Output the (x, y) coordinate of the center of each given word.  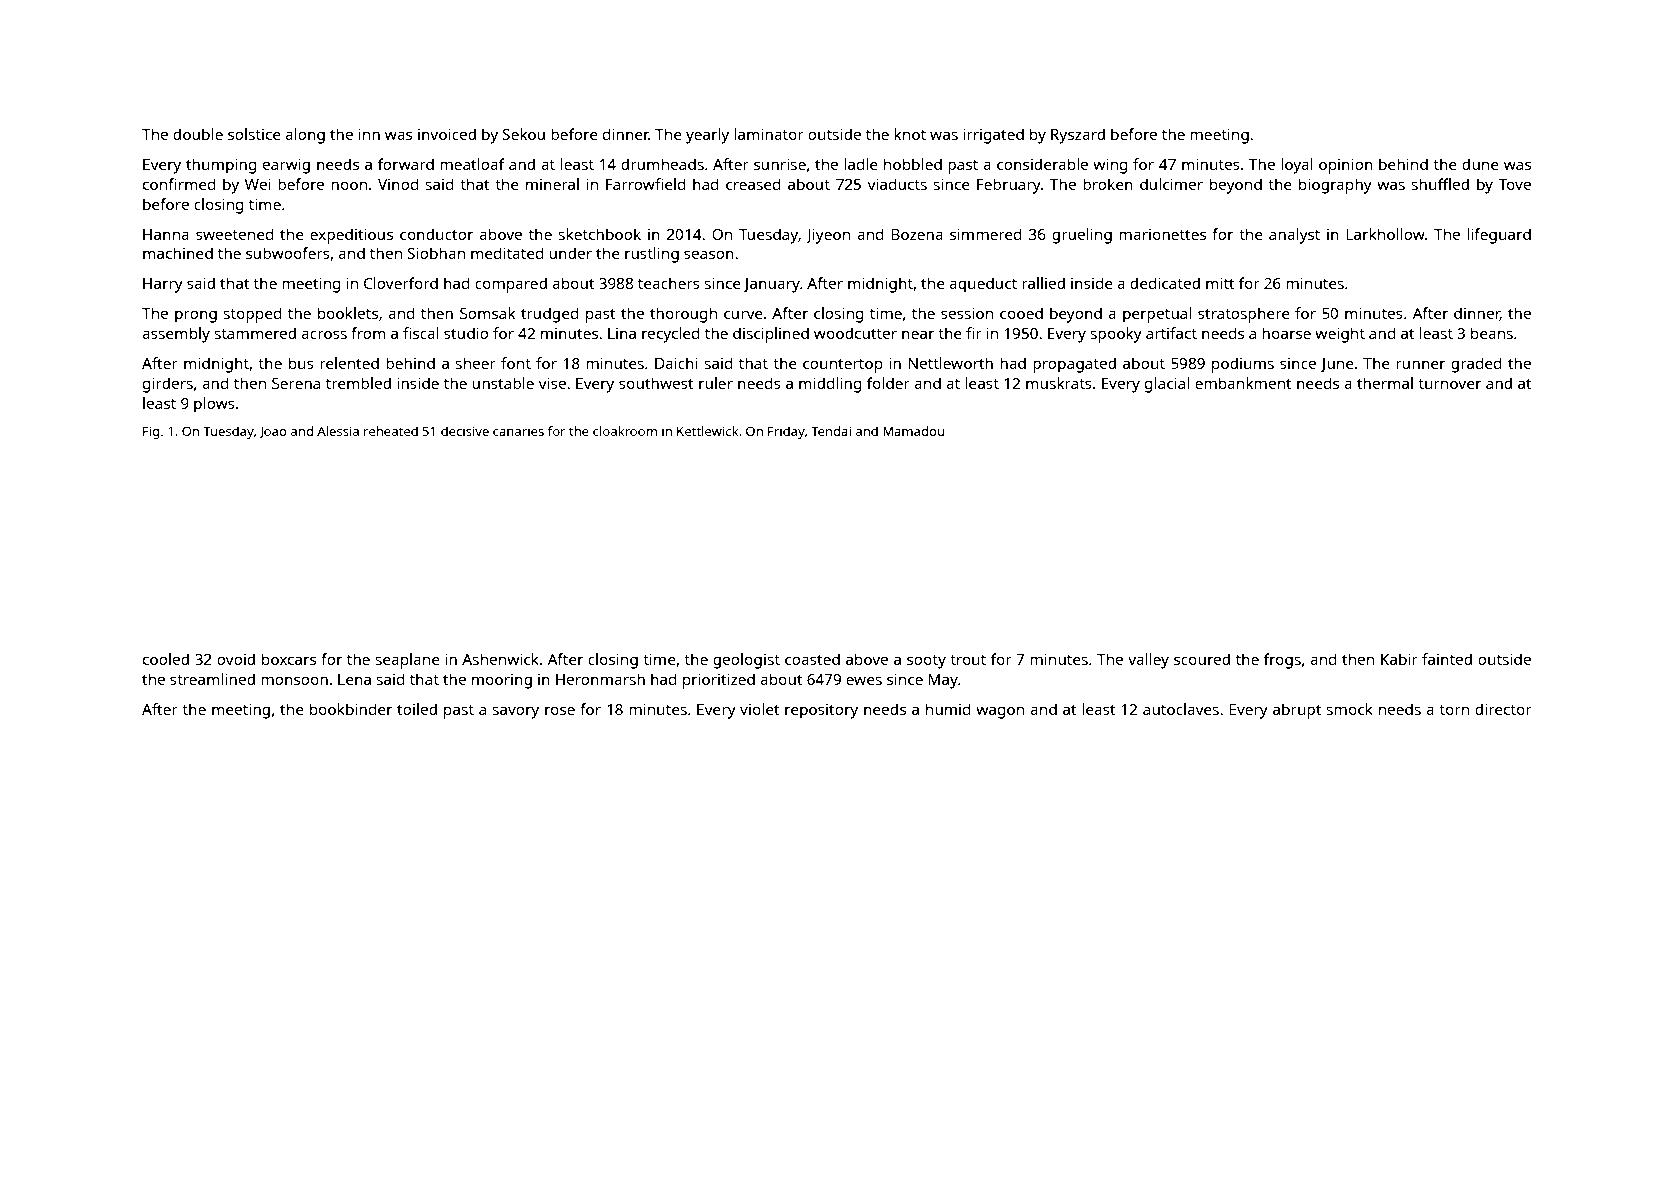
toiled (417, 709)
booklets (348, 313)
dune (1480, 164)
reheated (391, 431)
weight (1340, 335)
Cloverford (401, 283)
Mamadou (913, 431)
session (967, 313)
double (198, 134)
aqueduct (983, 285)
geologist (746, 661)
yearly (707, 136)
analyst (1294, 236)
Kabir (1399, 659)
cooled (166, 659)
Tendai (831, 431)
